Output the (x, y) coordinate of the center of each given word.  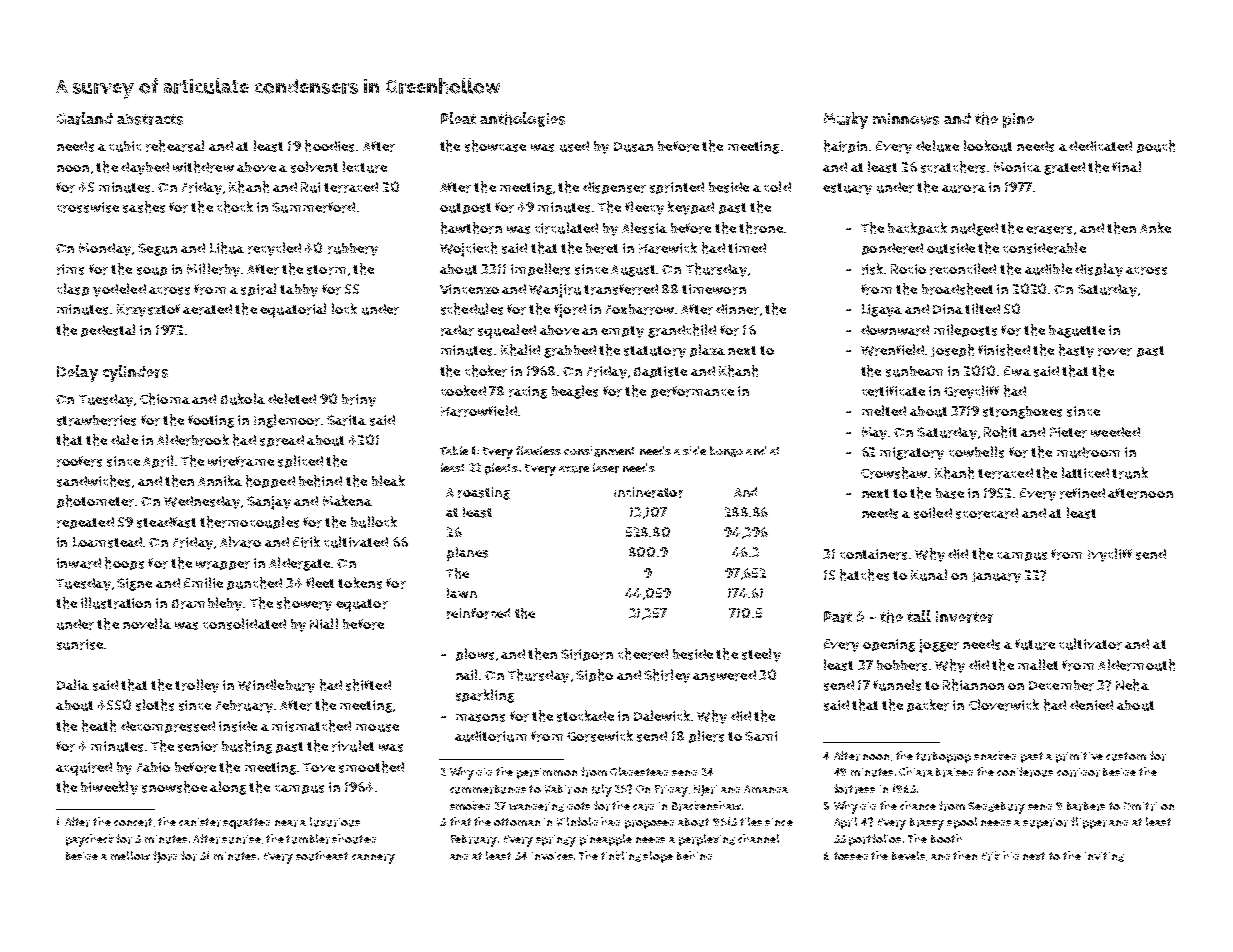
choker (486, 371)
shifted (368, 685)
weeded (1115, 432)
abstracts (150, 119)
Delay (77, 373)
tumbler (308, 839)
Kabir (558, 789)
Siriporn (587, 655)
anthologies (522, 119)
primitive (1079, 757)
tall (919, 616)
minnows (906, 119)
